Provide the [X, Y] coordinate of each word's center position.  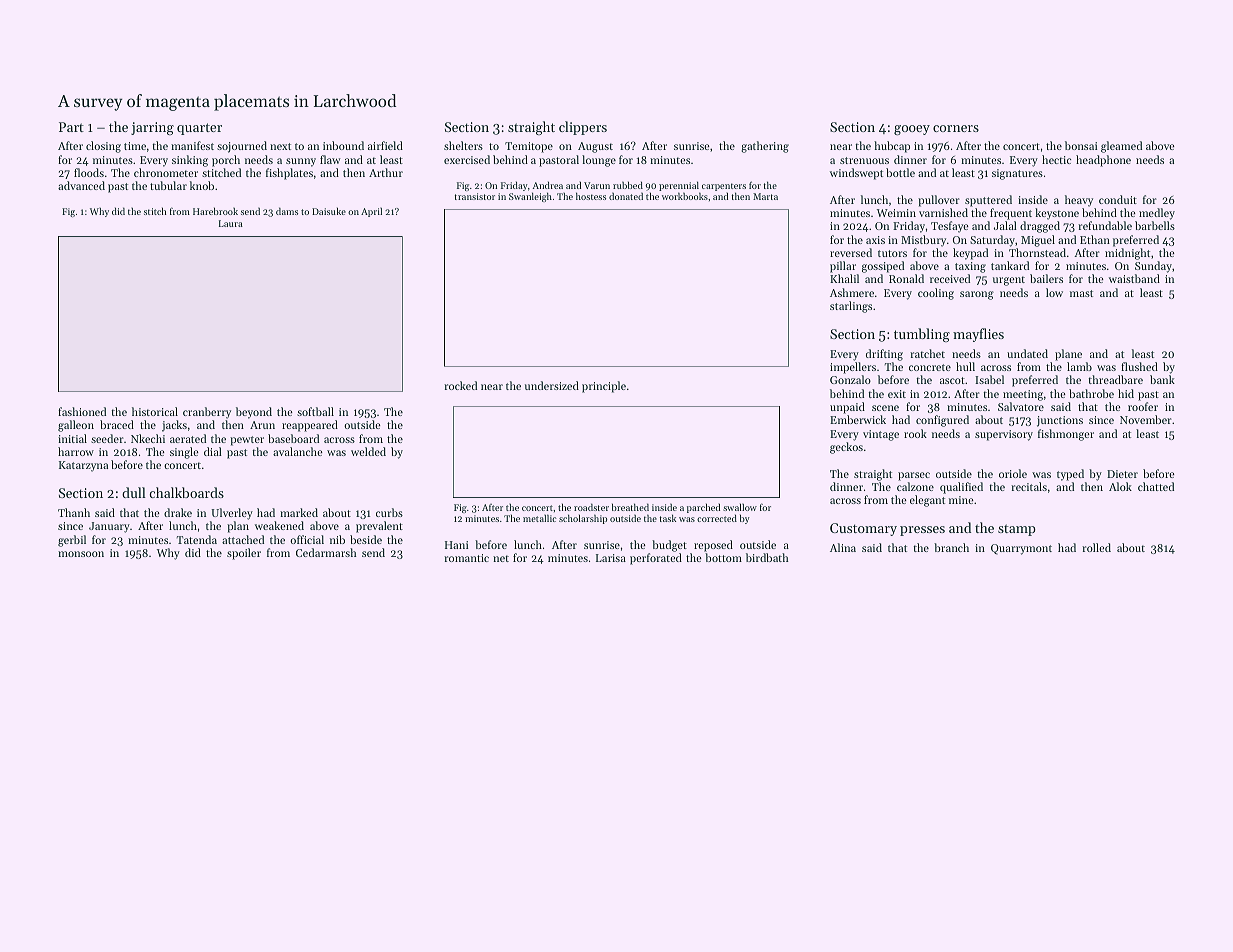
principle [604, 387]
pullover [939, 201]
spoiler [244, 554]
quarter [199, 129]
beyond [254, 413]
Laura [231, 223]
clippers [583, 128]
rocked [460, 385]
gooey [912, 130]
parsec [914, 476]
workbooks [685, 196]
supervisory [1004, 435]
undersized [552, 385]
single [184, 453]
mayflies [978, 335]
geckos [846, 448]
